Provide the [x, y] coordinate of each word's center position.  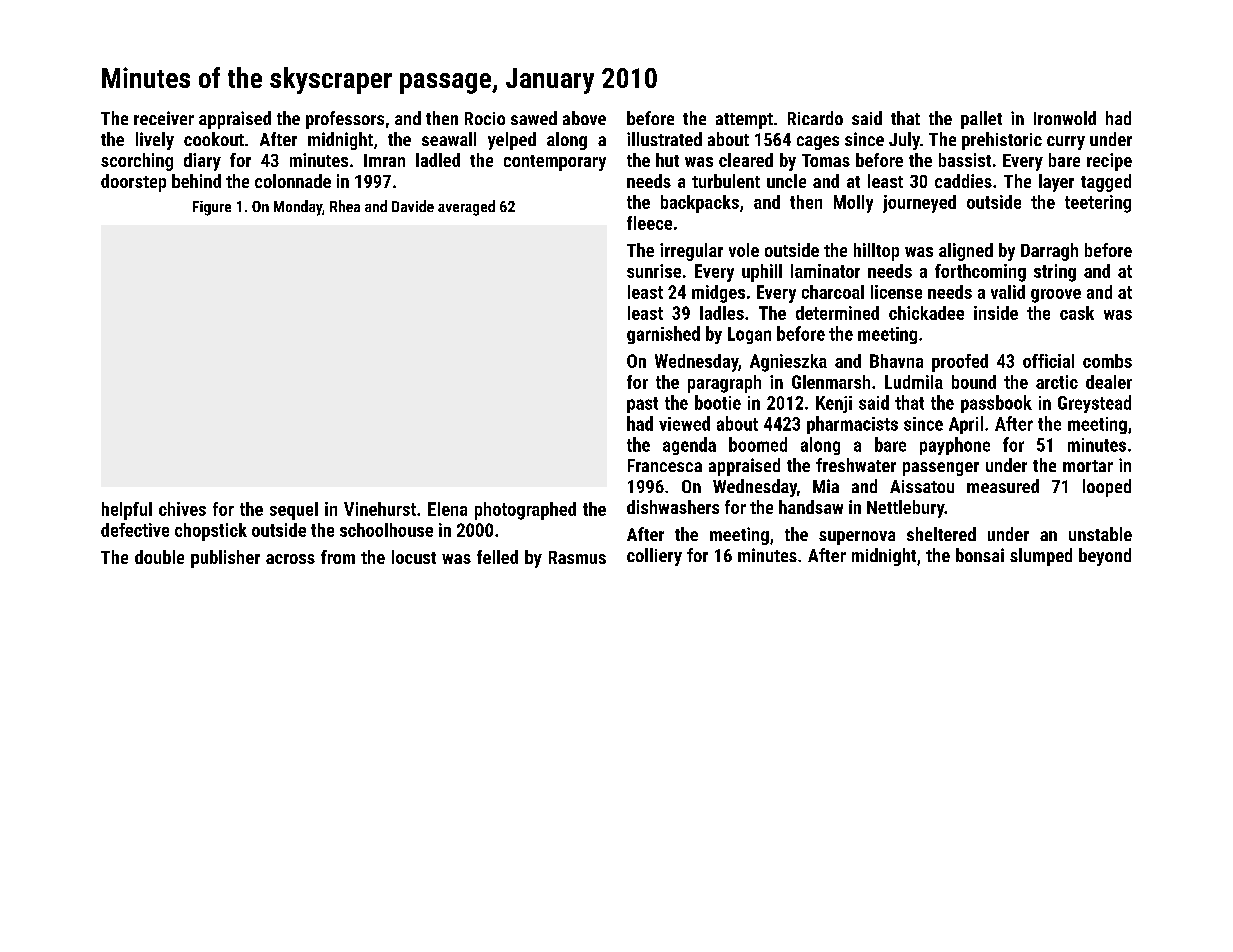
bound [974, 382]
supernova [857, 538]
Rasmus [577, 557]
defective [135, 530]
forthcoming [980, 273]
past [642, 405]
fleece [649, 223]
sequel [294, 511]
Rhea [345, 206]
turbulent [726, 181]
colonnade [293, 181]
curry [1066, 143]
